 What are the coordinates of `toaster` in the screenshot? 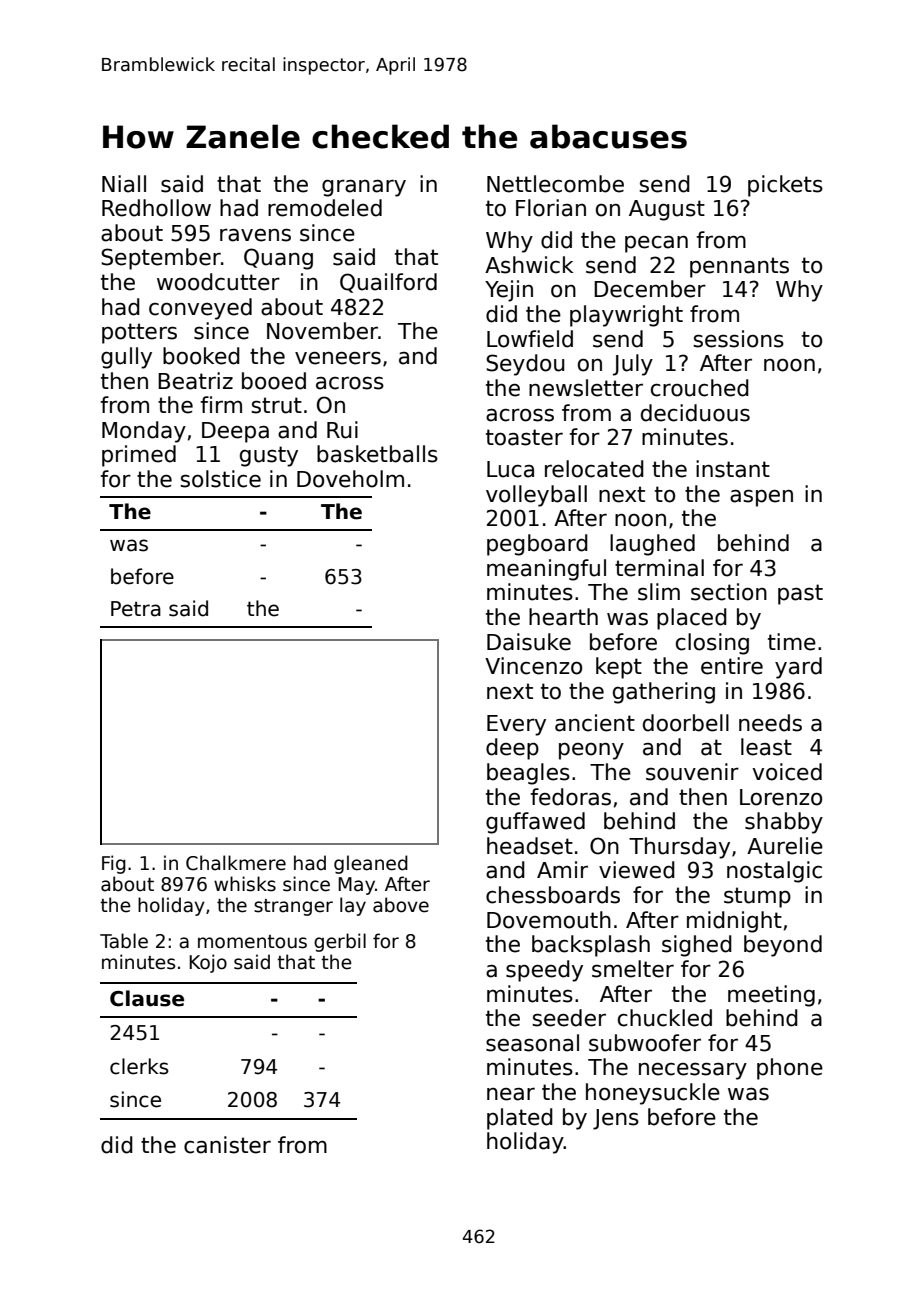 It's located at (524, 437).
